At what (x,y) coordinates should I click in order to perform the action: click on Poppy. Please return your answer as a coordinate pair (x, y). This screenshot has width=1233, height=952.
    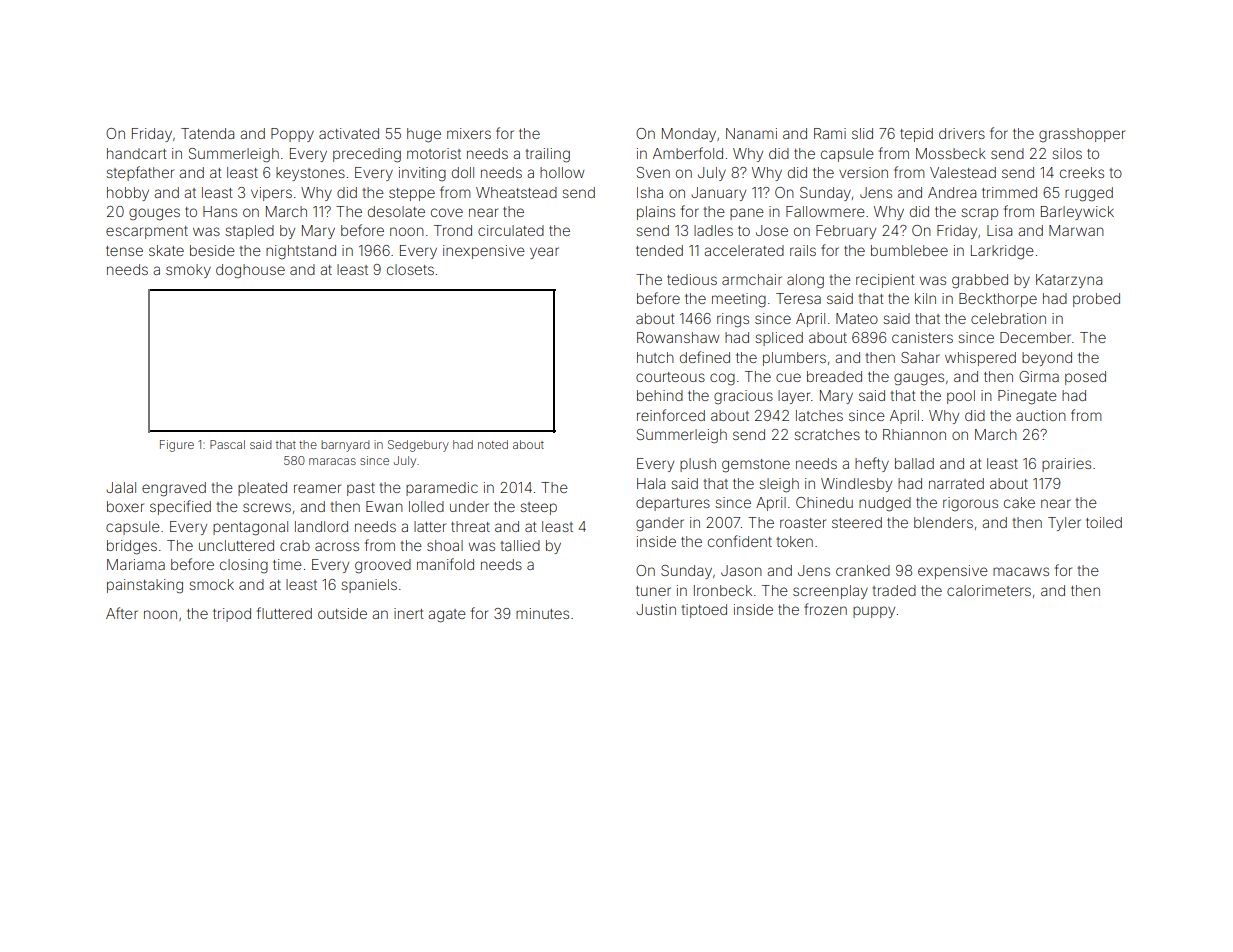
    Looking at the image, I should click on (292, 135).
